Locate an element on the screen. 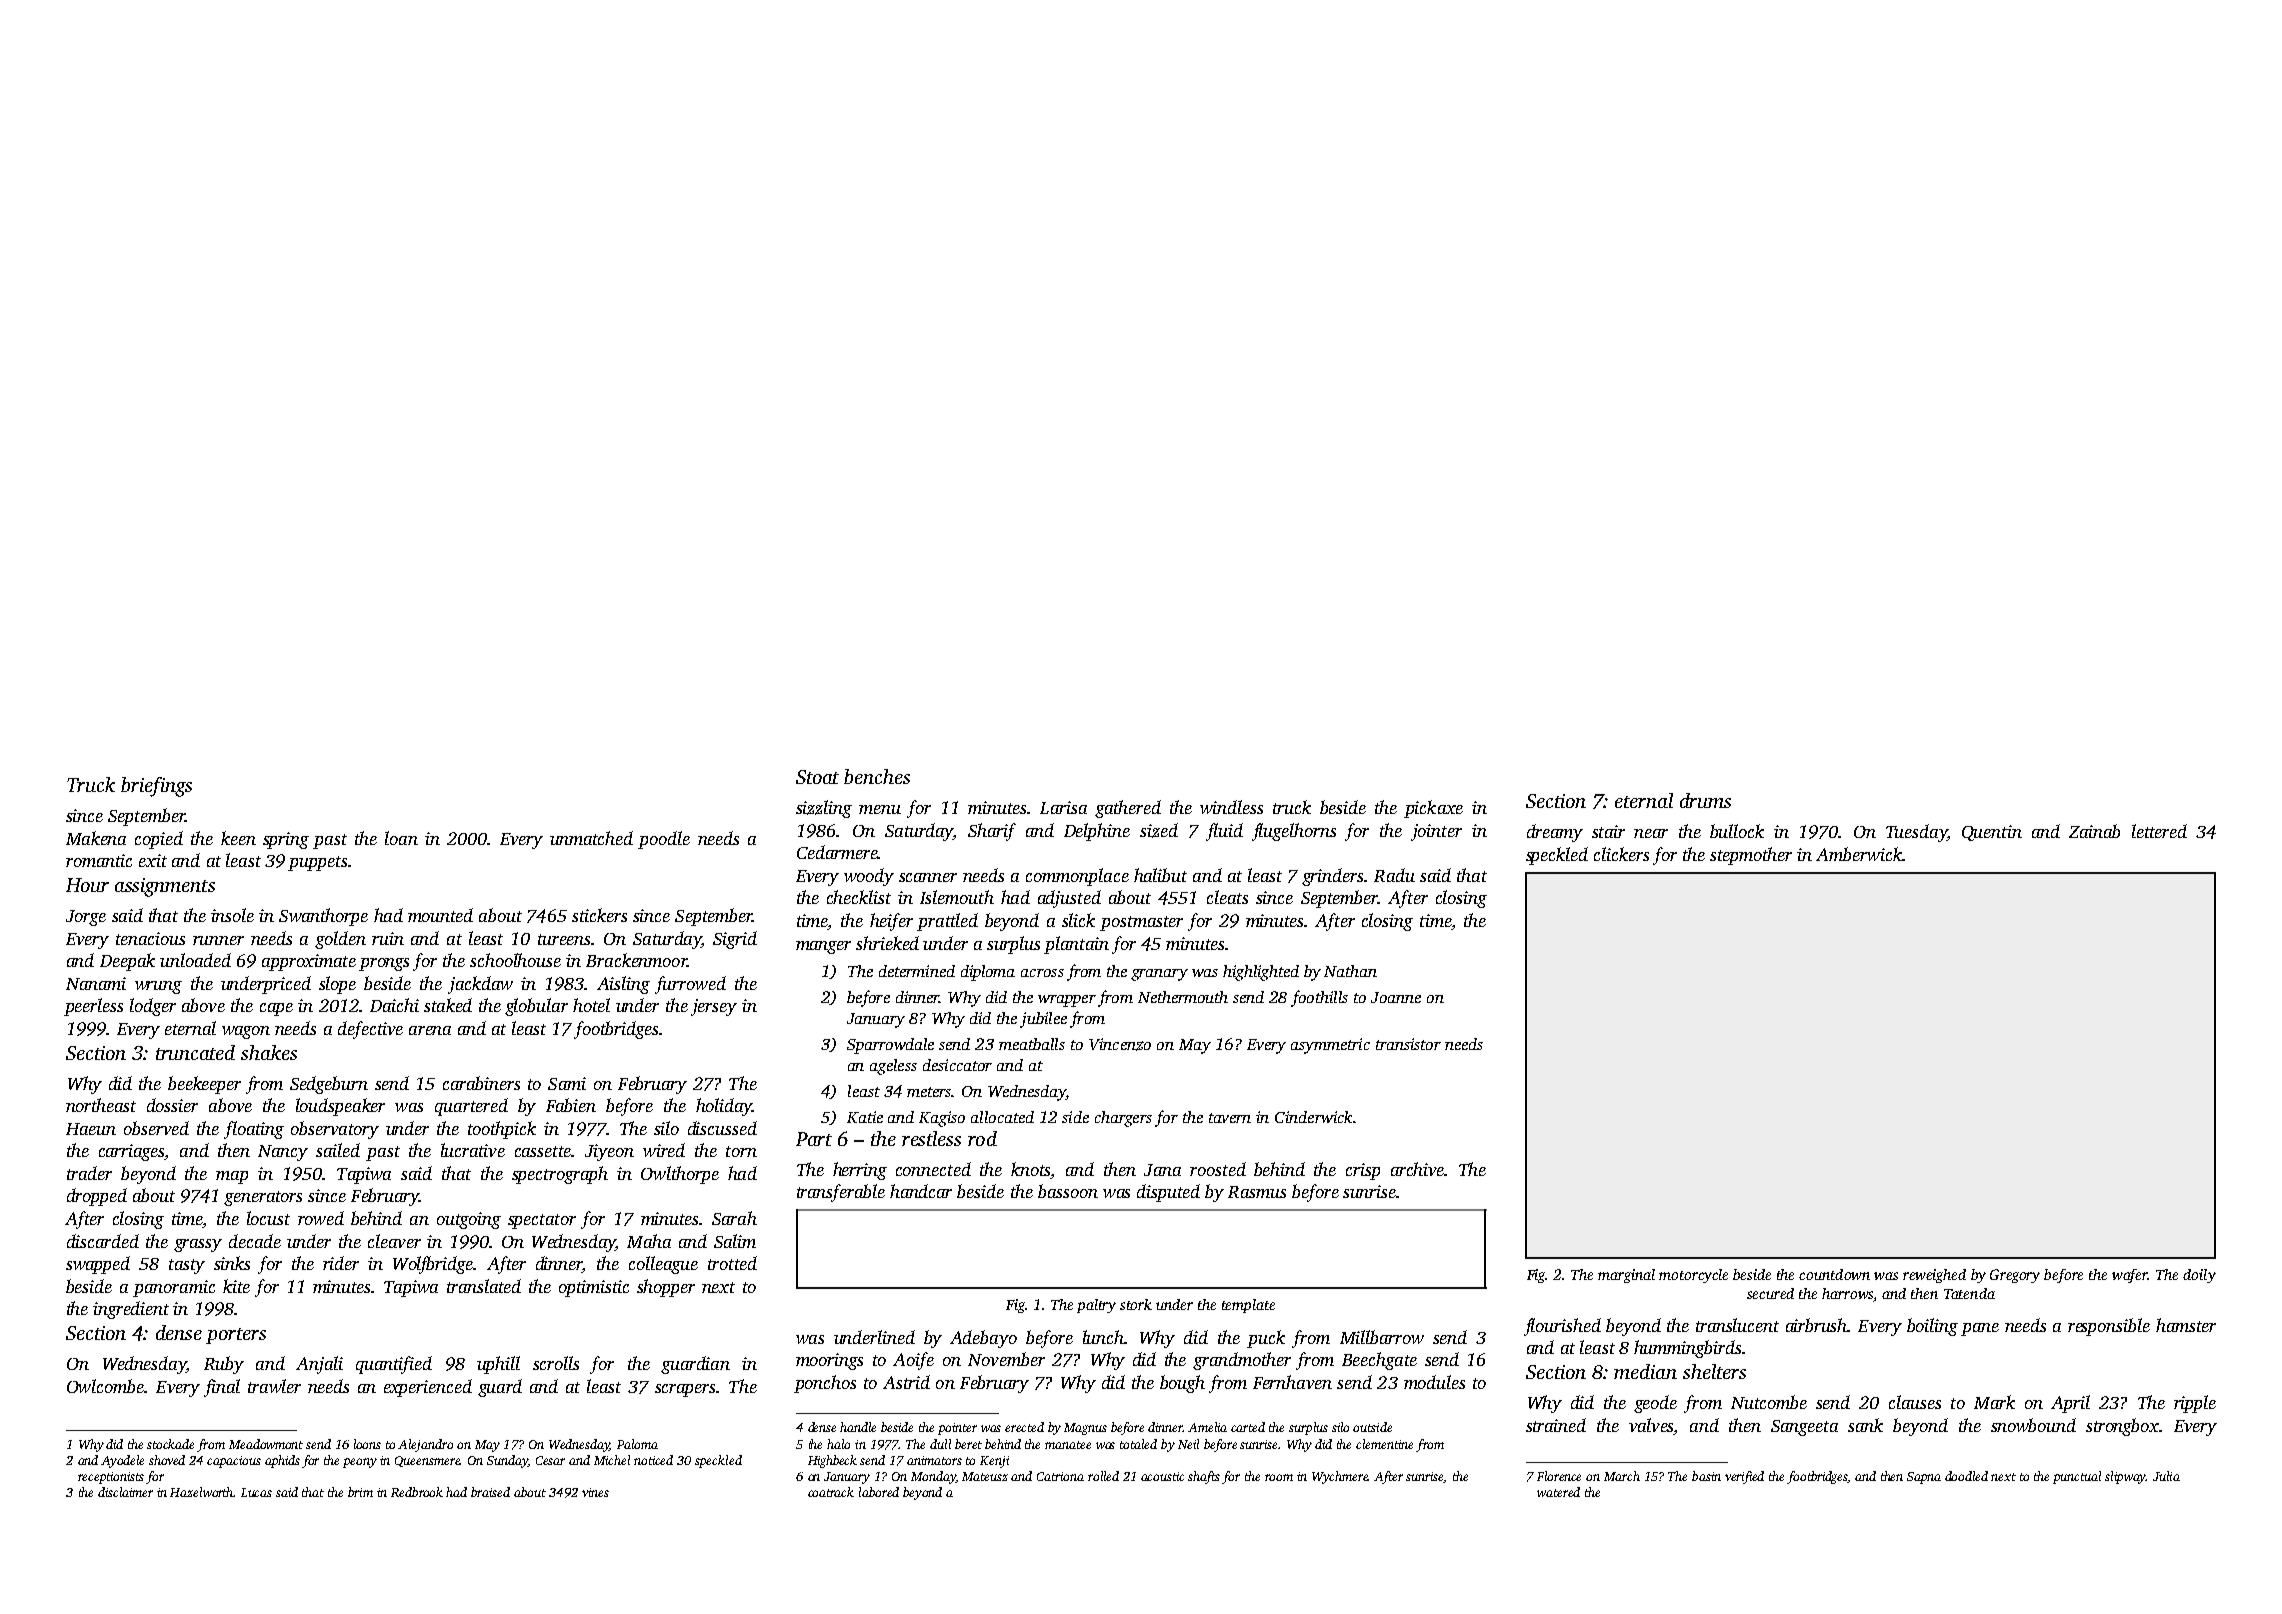 The image size is (2282, 1614). bassoon is located at coordinates (1068, 1191).
